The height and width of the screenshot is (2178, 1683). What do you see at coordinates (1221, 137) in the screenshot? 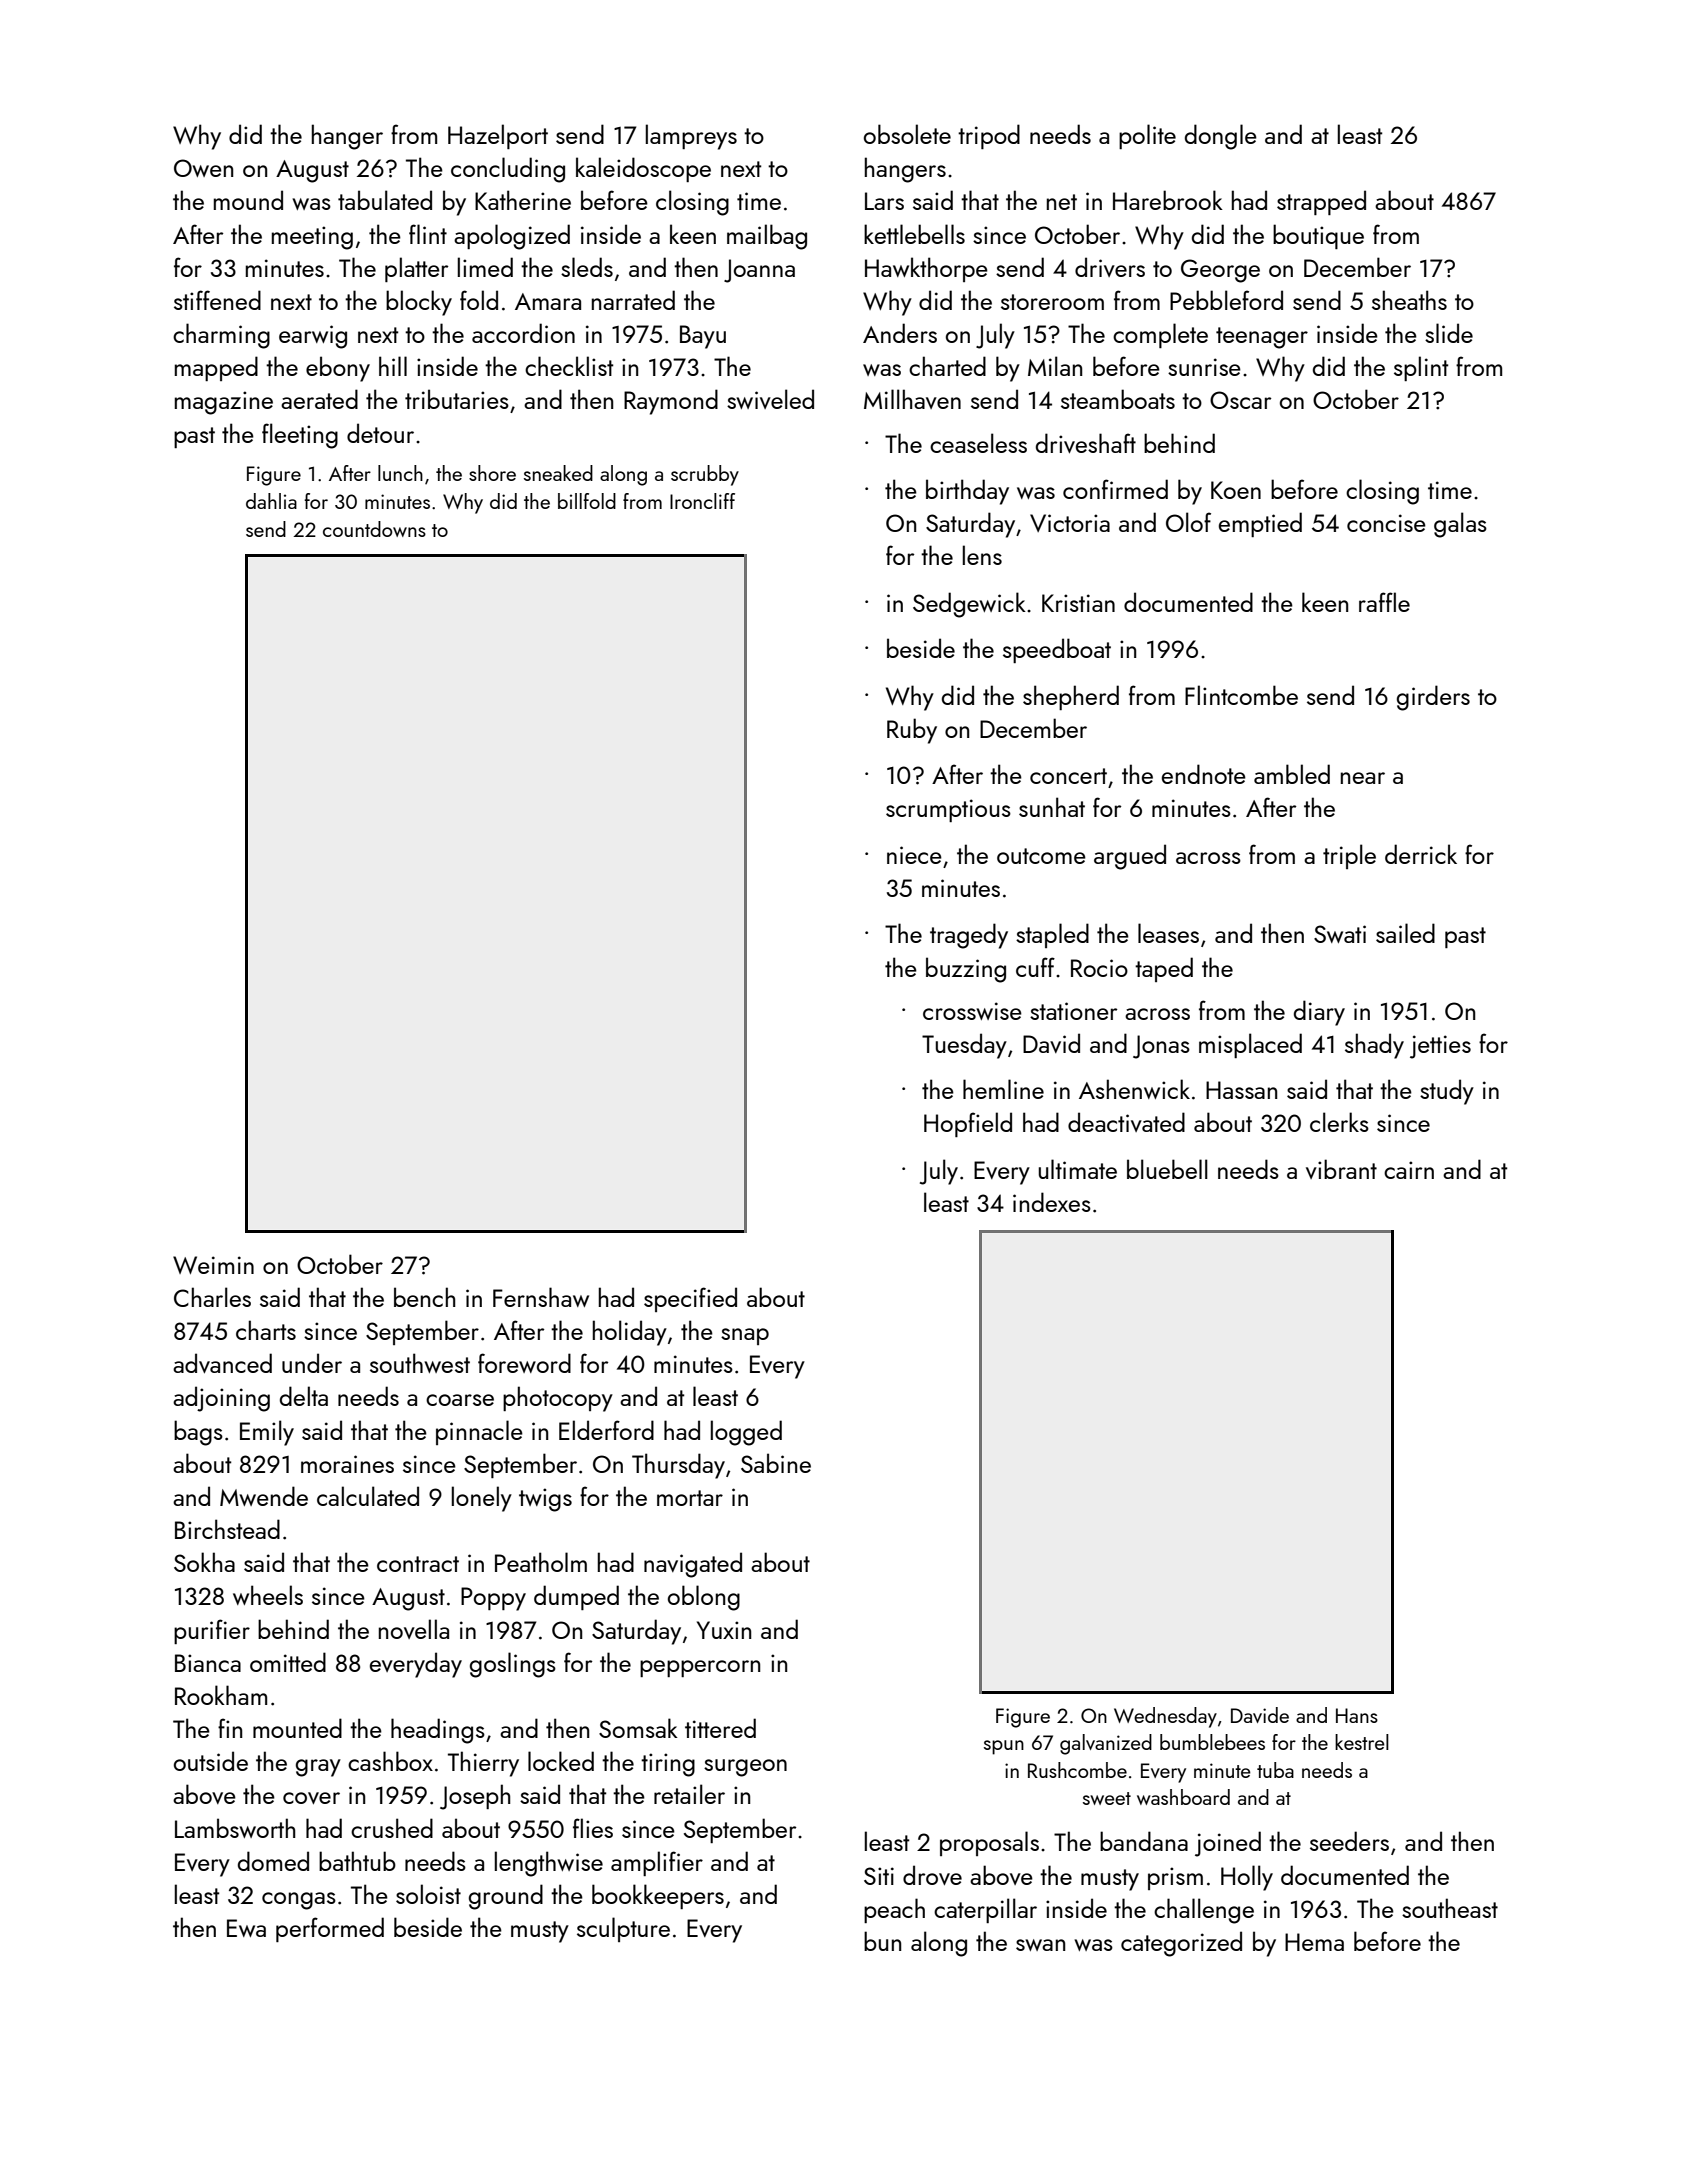
I see `dongle` at bounding box center [1221, 137].
